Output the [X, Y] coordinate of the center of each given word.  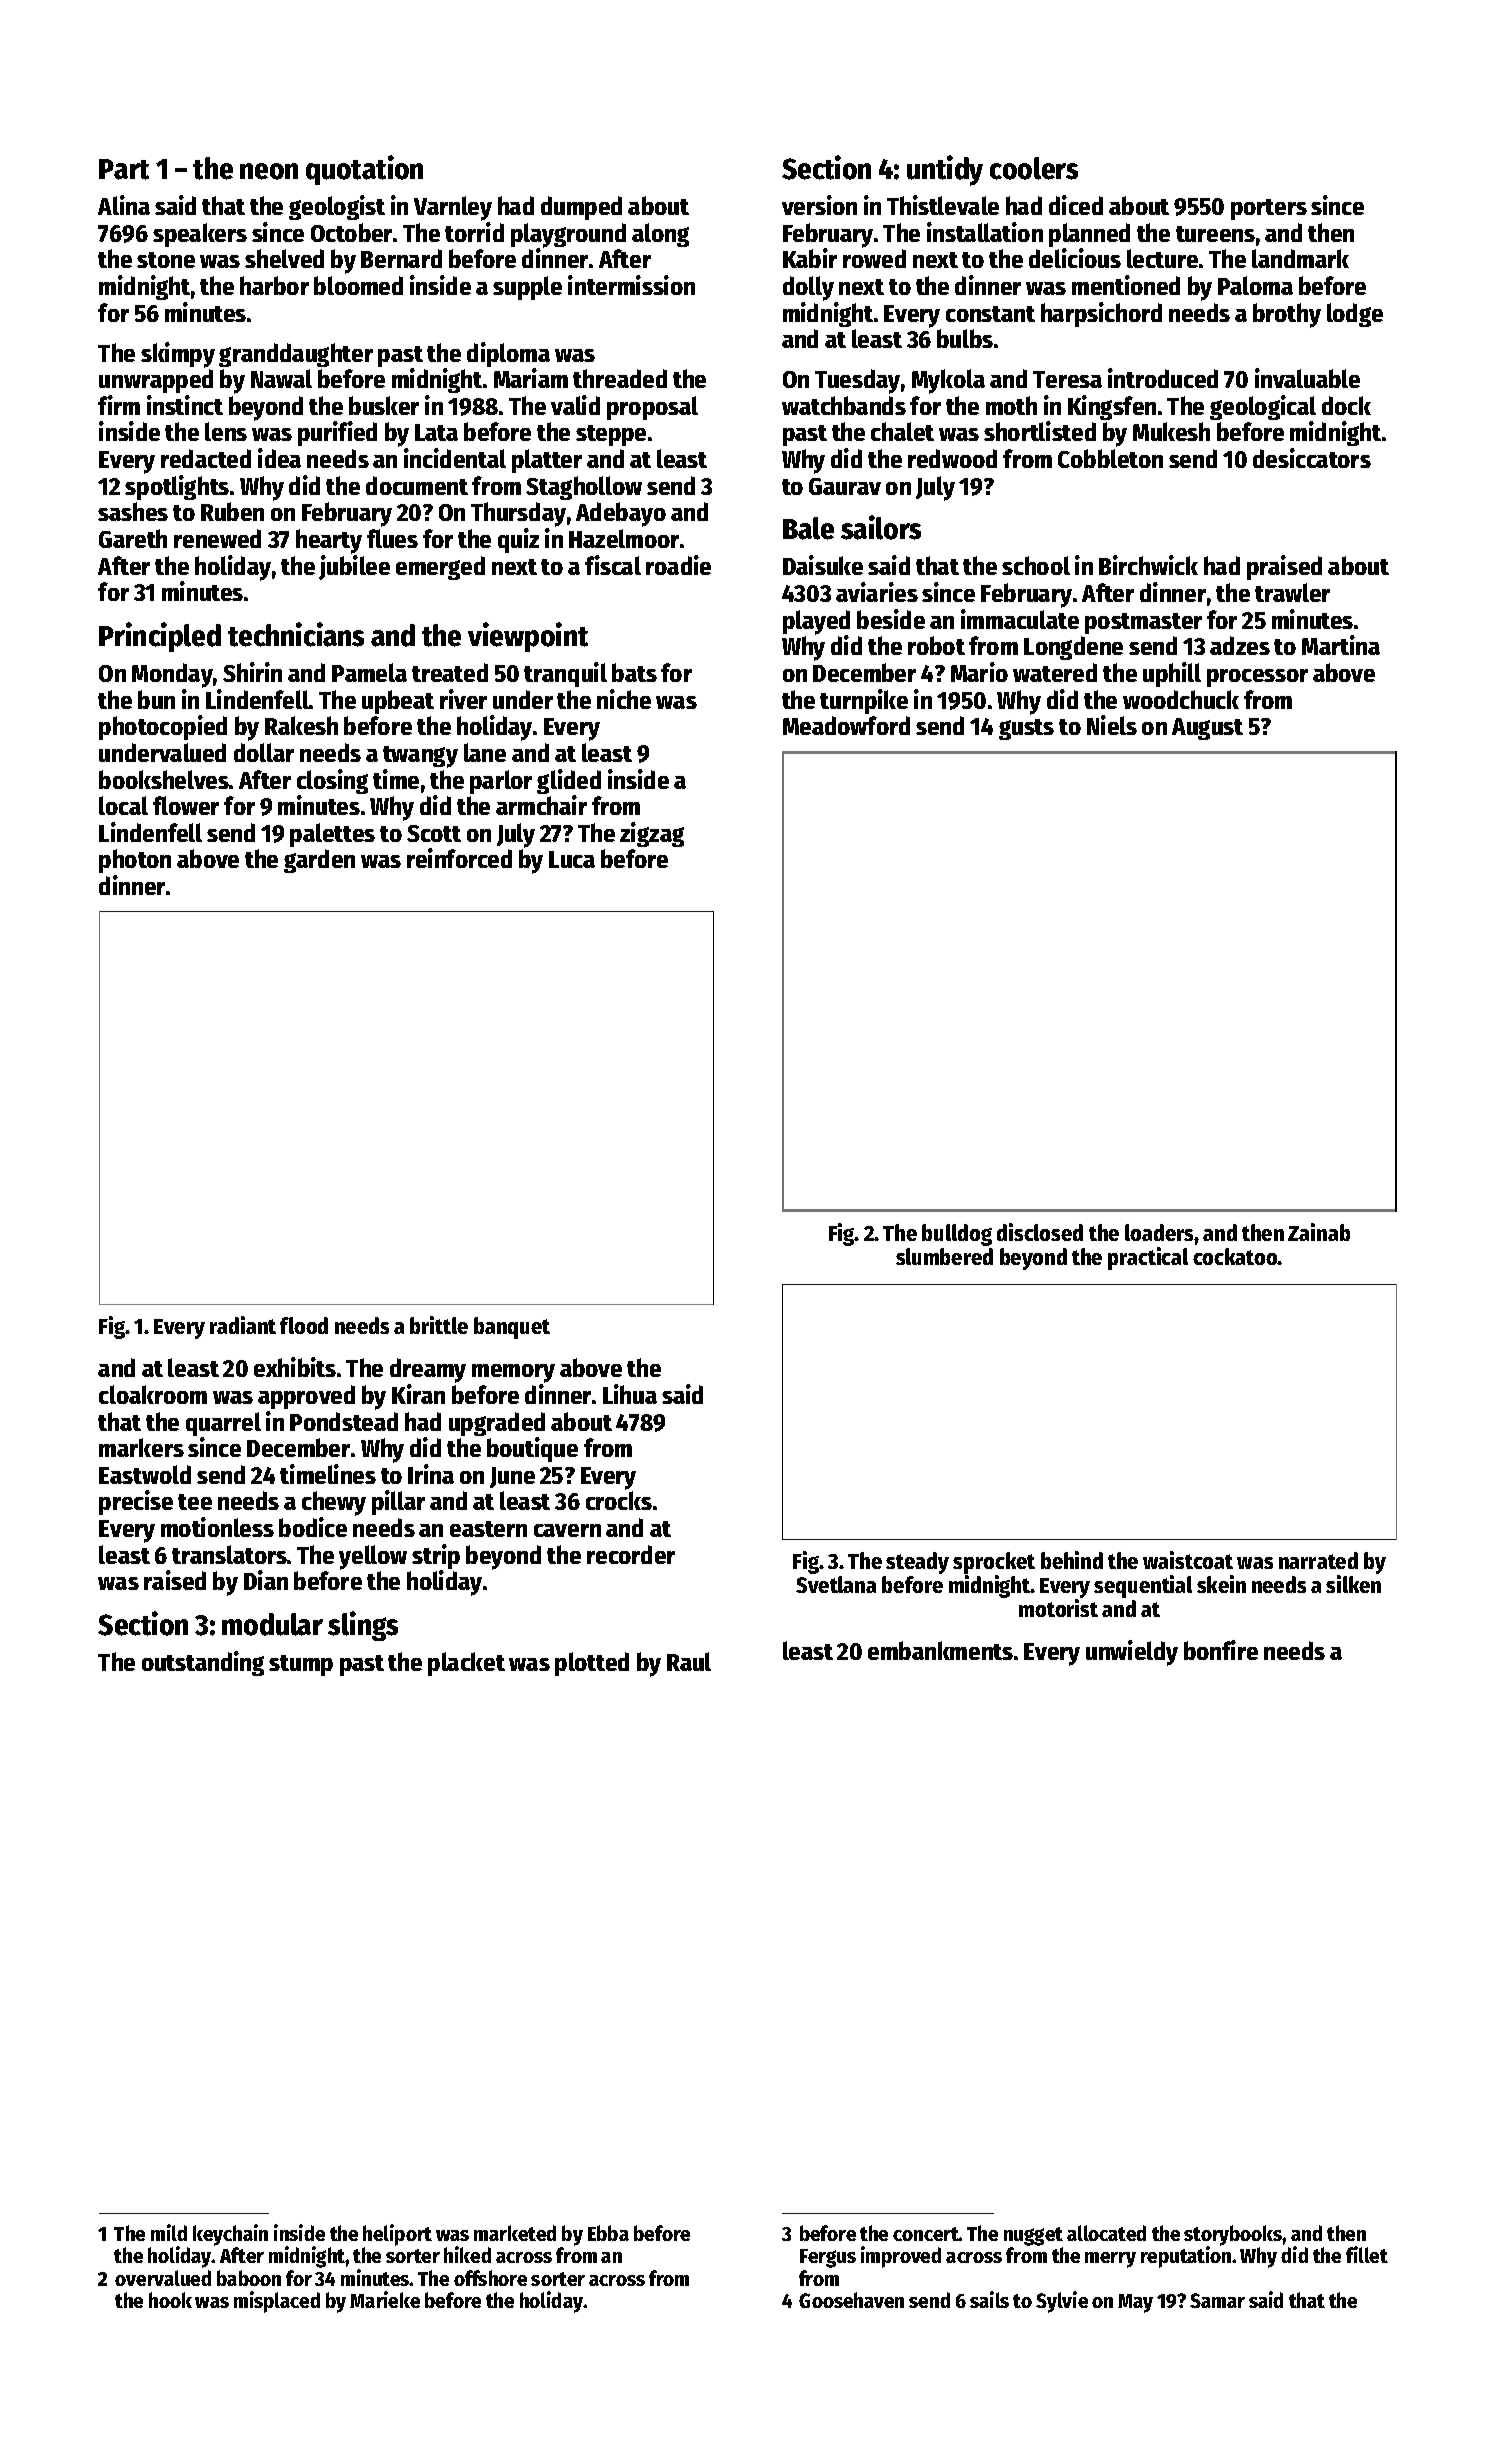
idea [279, 458]
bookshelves [164, 779]
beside [891, 619]
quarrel [223, 1424]
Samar [1217, 2300]
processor [1257, 678]
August [1207, 729]
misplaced [277, 2302]
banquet [512, 1328]
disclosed [1040, 1232]
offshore [490, 2278]
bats [634, 672]
